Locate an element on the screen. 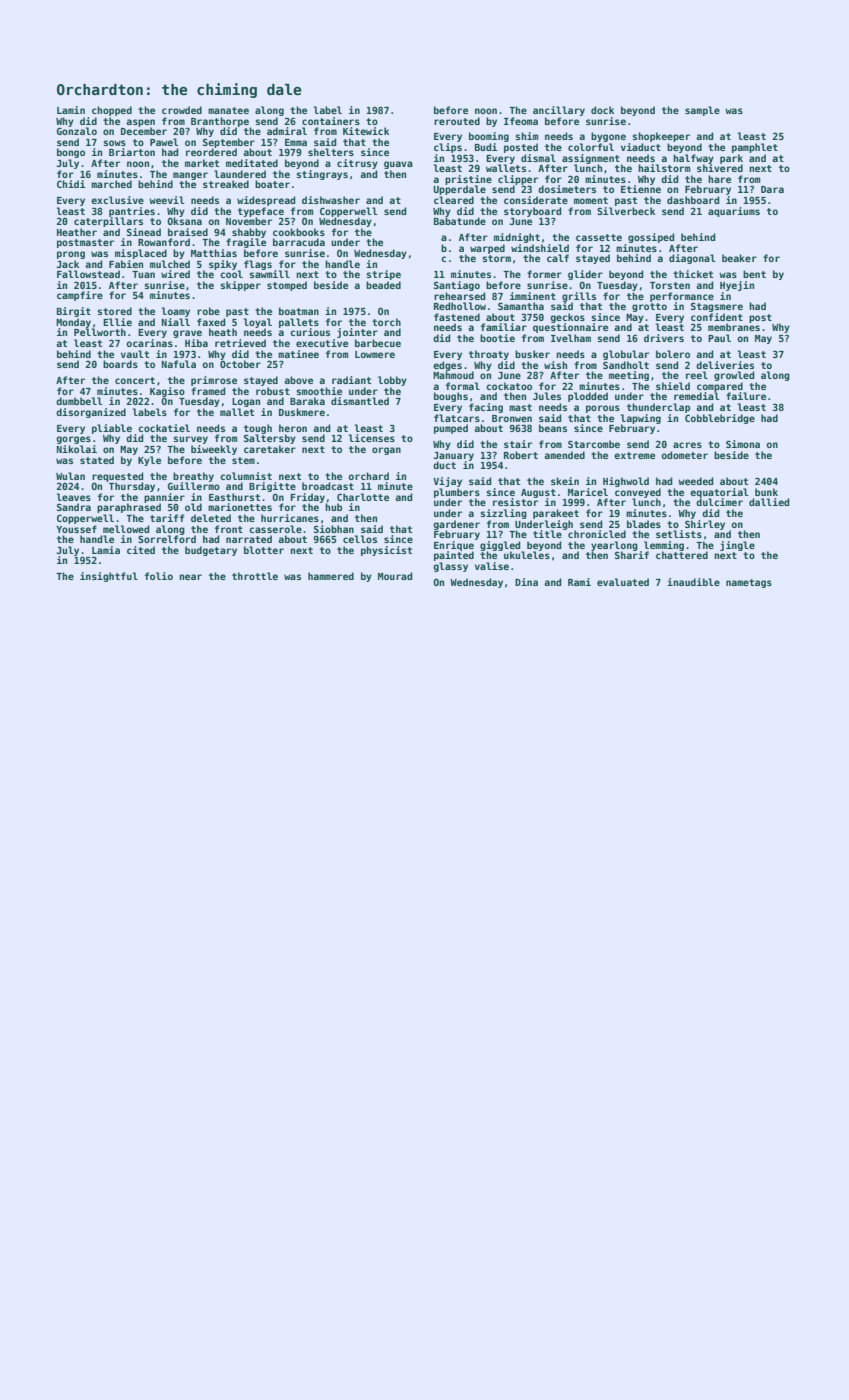 This screenshot has width=849, height=1400. Easthurst is located at coordinates (234, 497).
